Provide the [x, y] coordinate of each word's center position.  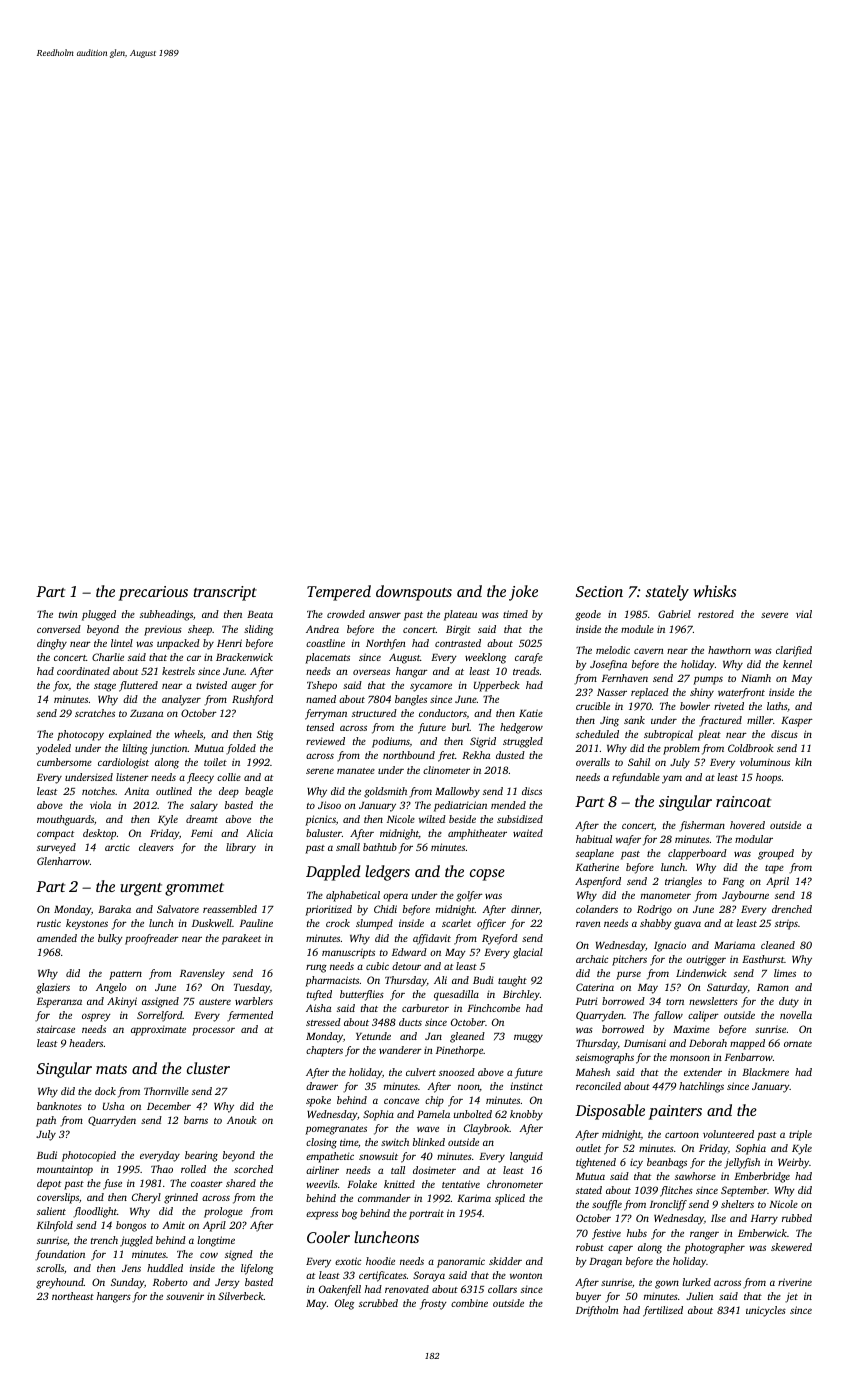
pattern [125, 975]
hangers [114, 1297]
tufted [319, 995]
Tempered [339, 593]
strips [786, 924]
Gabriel [674, 614]
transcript [225, 593]
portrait [426, 1214]
